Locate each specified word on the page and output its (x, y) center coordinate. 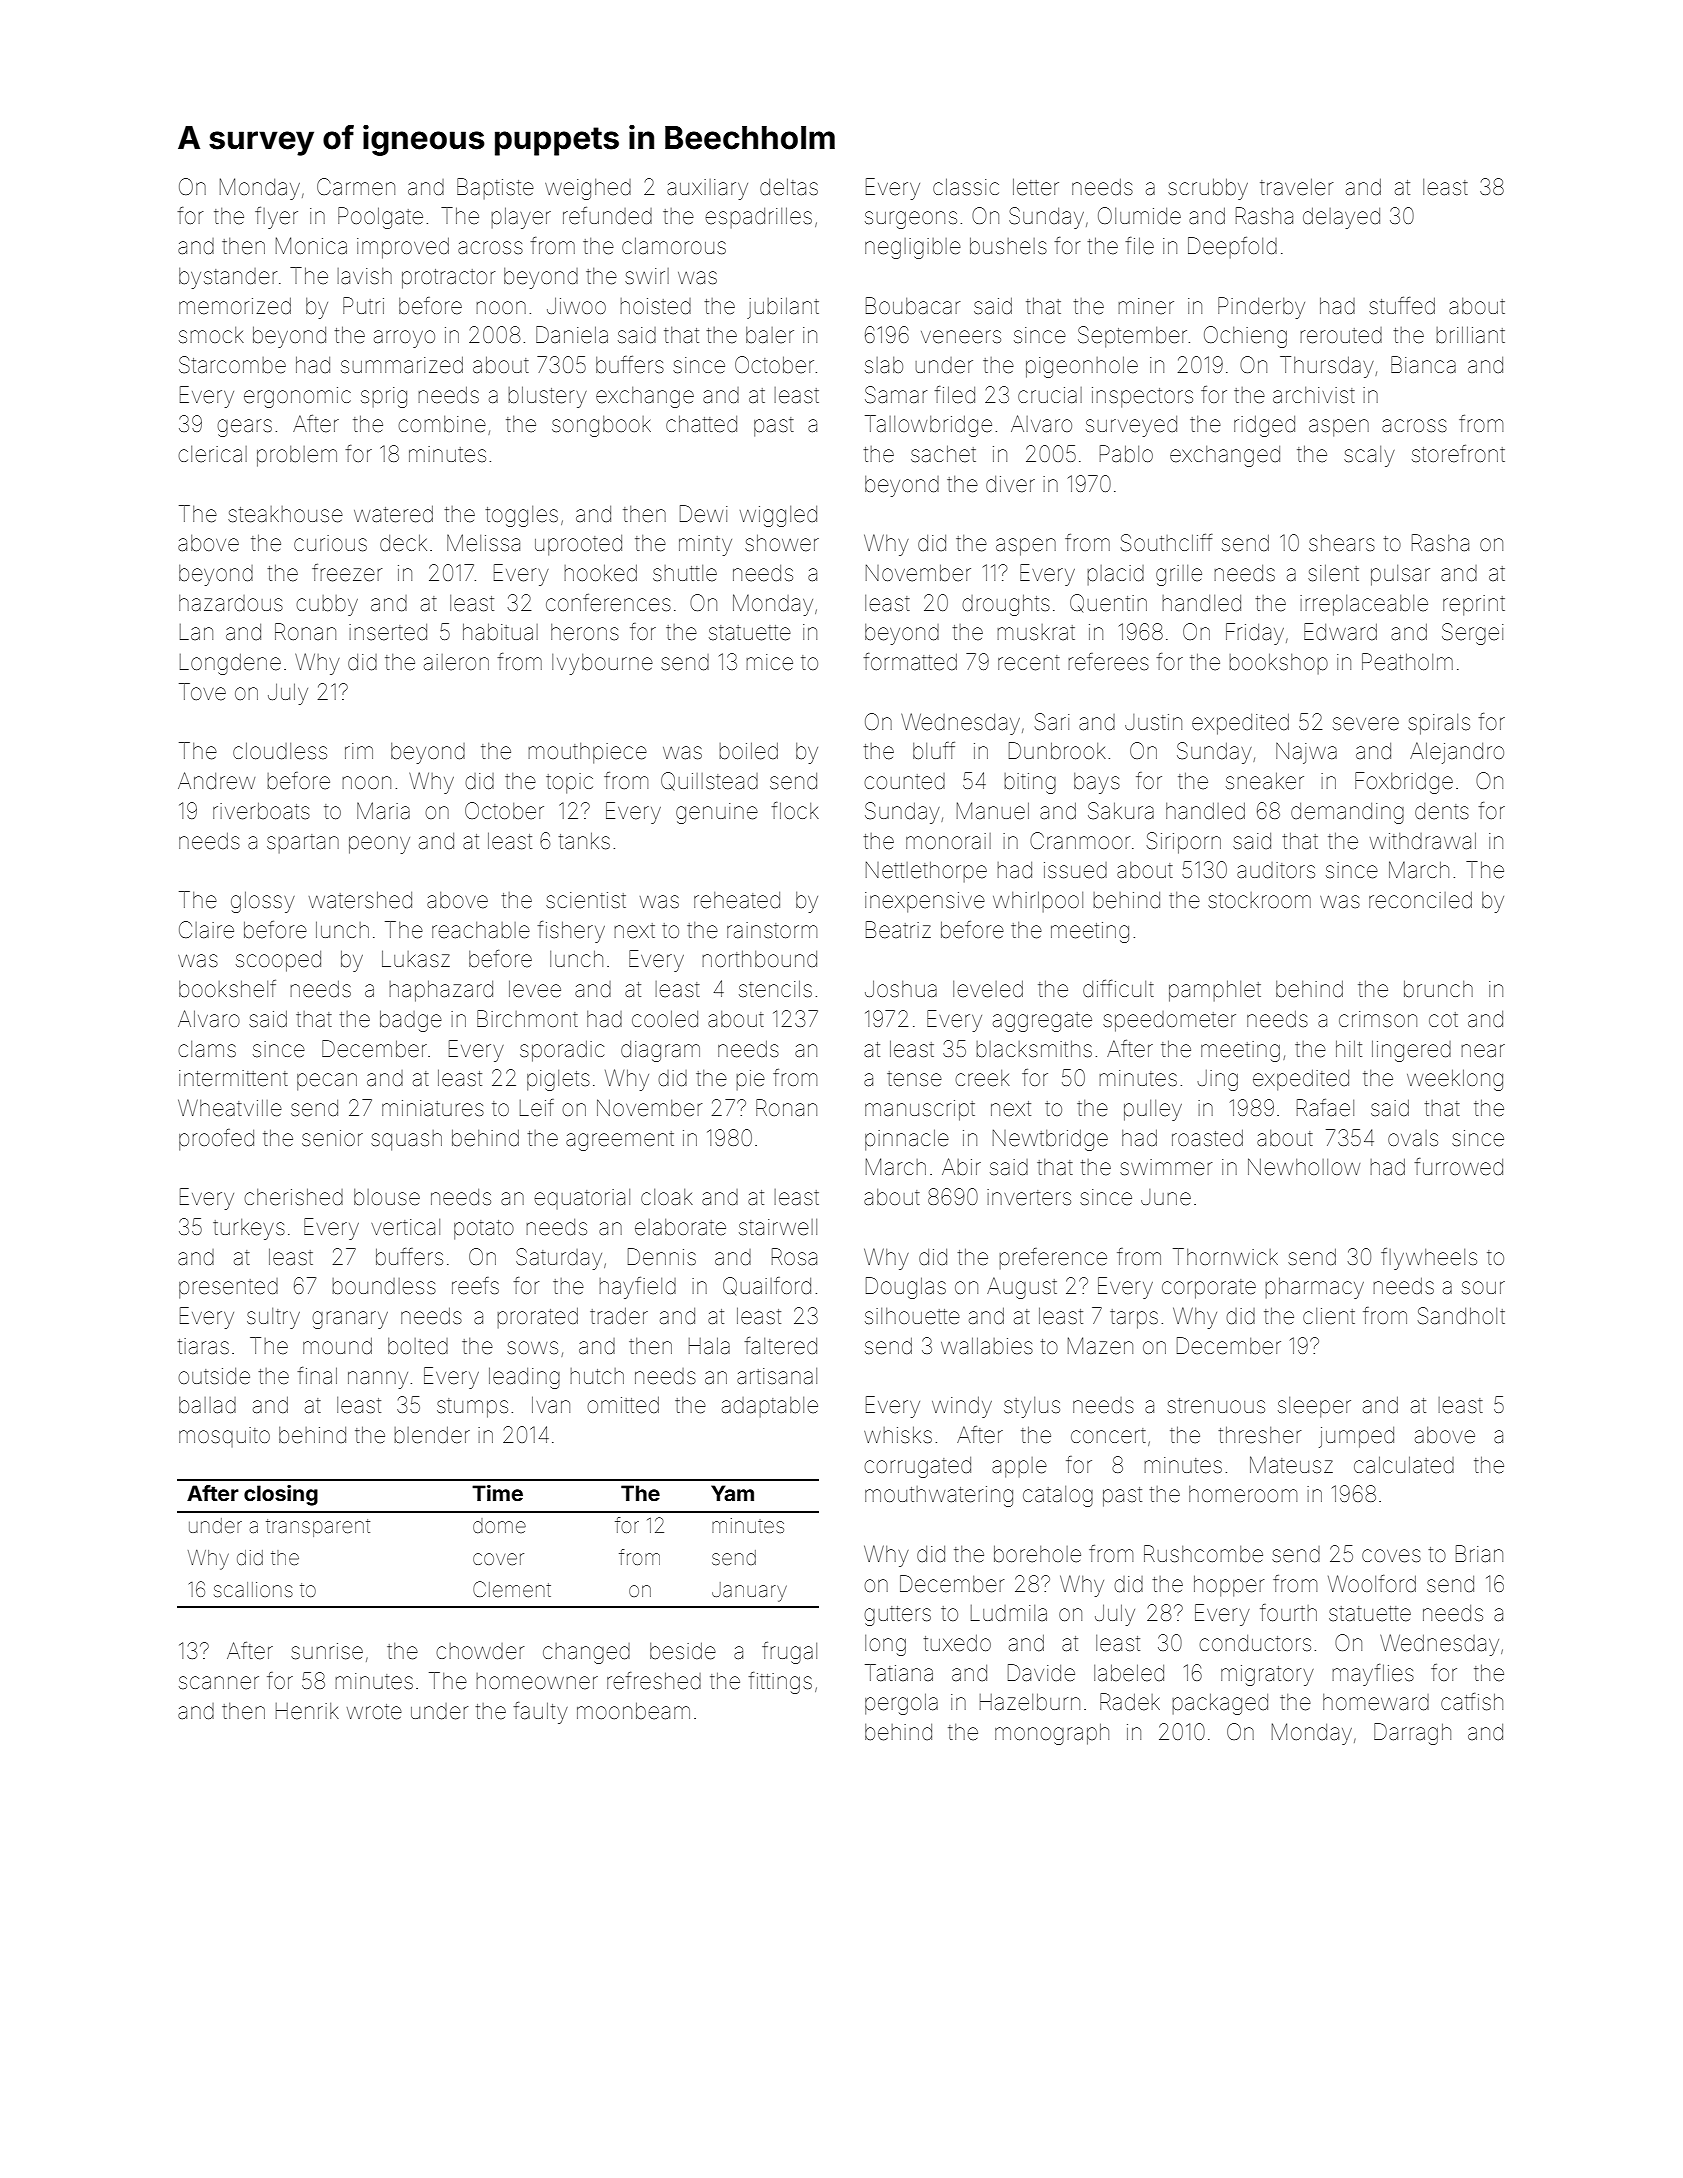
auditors (1276, 870)
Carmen (356, 187)
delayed (1341, 218)
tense (914, 1079)
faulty (541, 1713)
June (1166, 1197)
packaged (1220, 1704)
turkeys (249, 1229)
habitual (500, 632)
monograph (1052, 1734)
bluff (934, 751)
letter (1036, 187)
